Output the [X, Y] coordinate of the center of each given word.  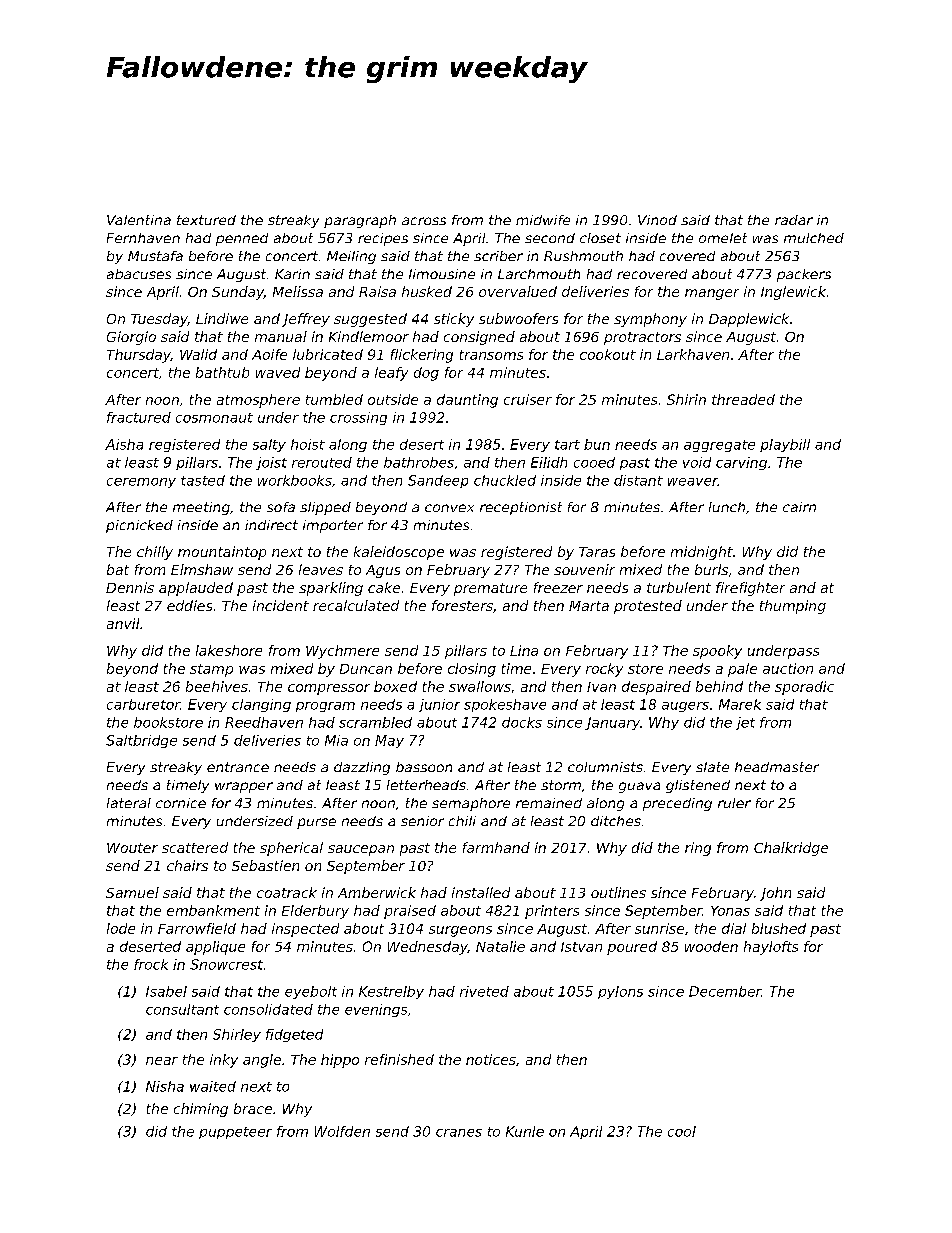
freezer [558, 587]
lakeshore [229, 650]
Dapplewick [749, 320]
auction [788, 668]
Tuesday [159, 320]
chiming [201, 1110]
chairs [187, 865]
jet [745, 723]
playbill [785, 445]
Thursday [139, 356]
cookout [608, 354]
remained [549, 803]
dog [426, 374]
